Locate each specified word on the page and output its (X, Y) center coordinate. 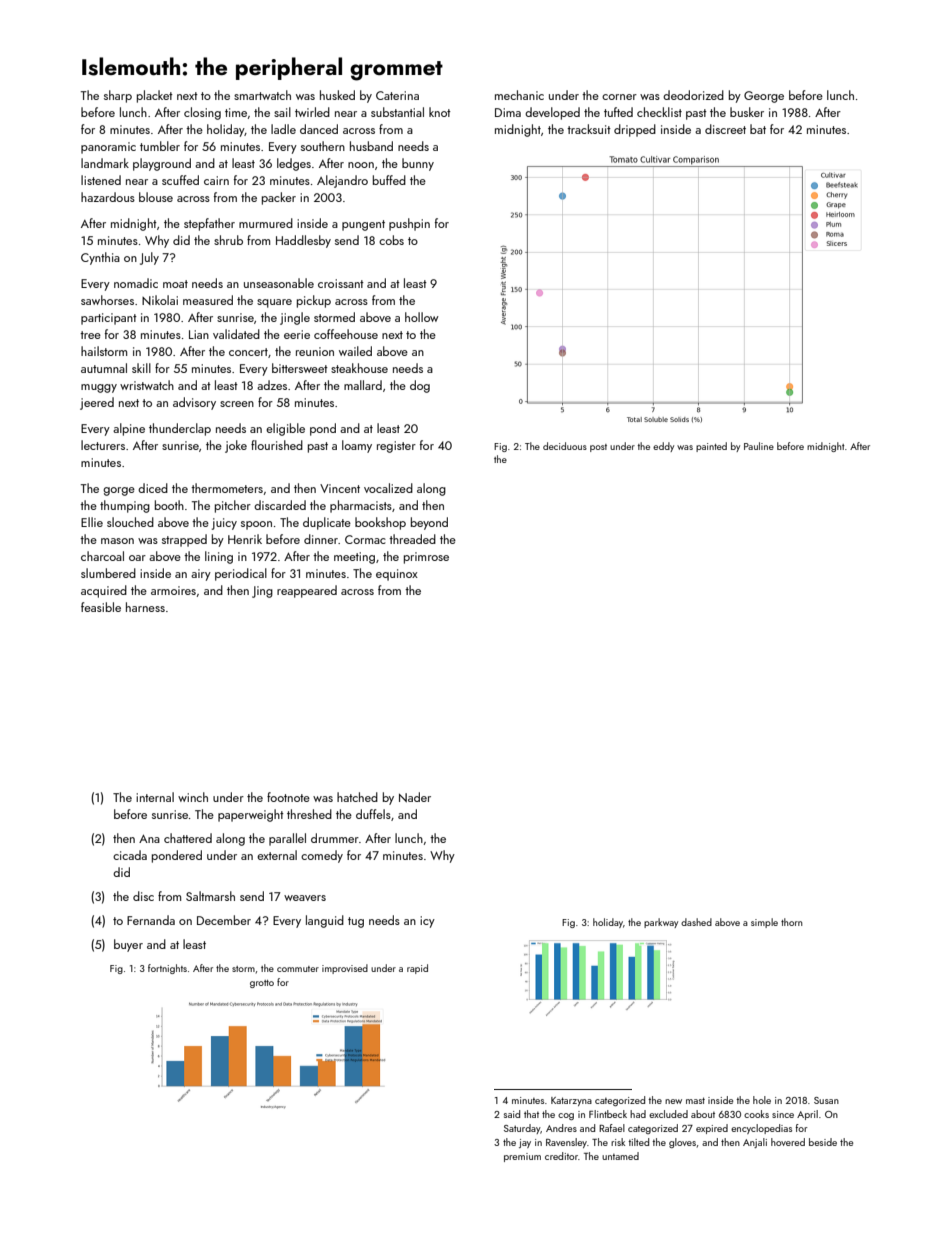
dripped (635, 130)
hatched (357, 797)
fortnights (167, 969)
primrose (426, 558)
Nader (415, 797)
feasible (101, 607)
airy (201, 575)
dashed (696, 922)
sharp (118, 96)
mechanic (519, 95)
